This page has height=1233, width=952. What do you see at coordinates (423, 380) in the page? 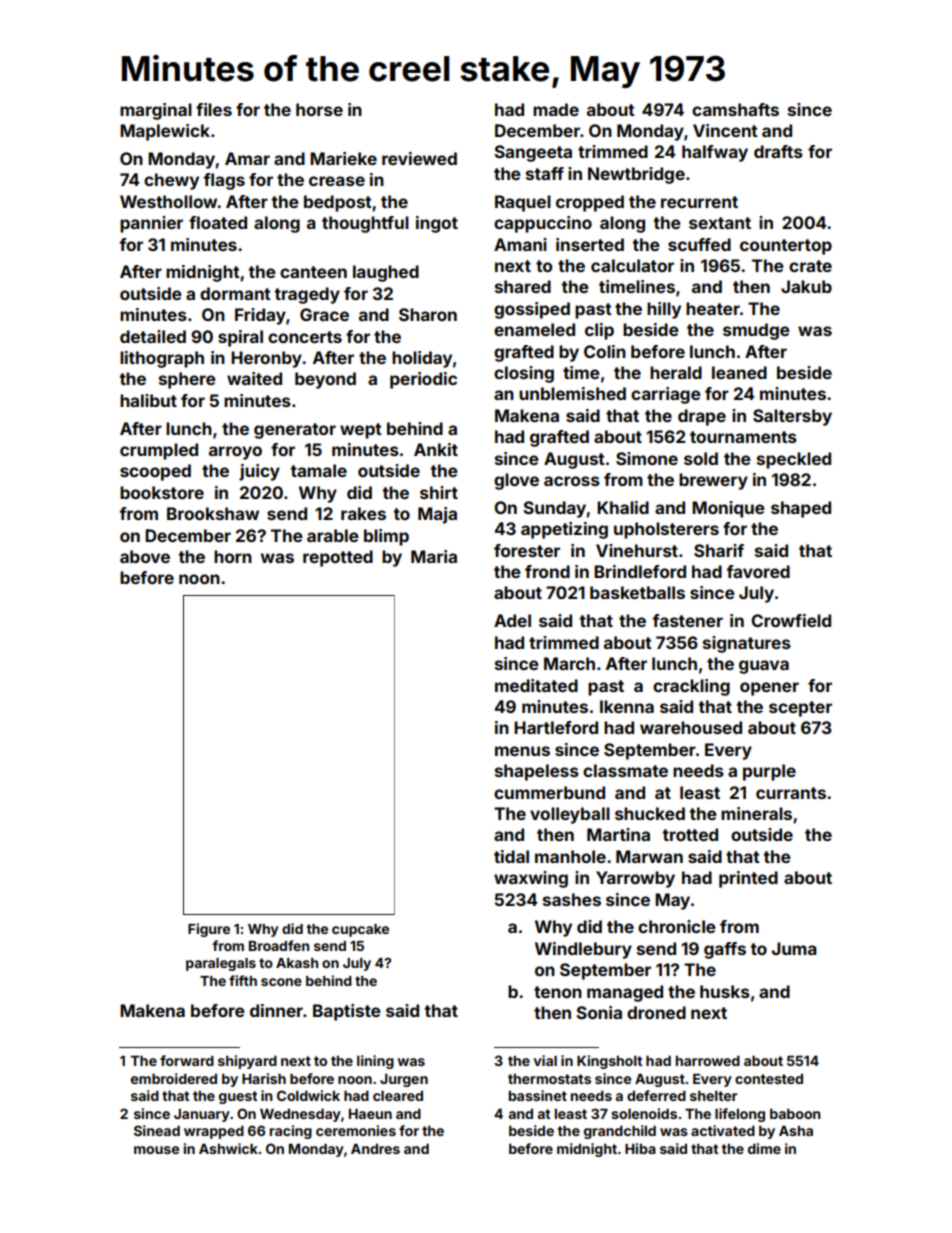
I see `periodic` at bounding box center [423, 380].
